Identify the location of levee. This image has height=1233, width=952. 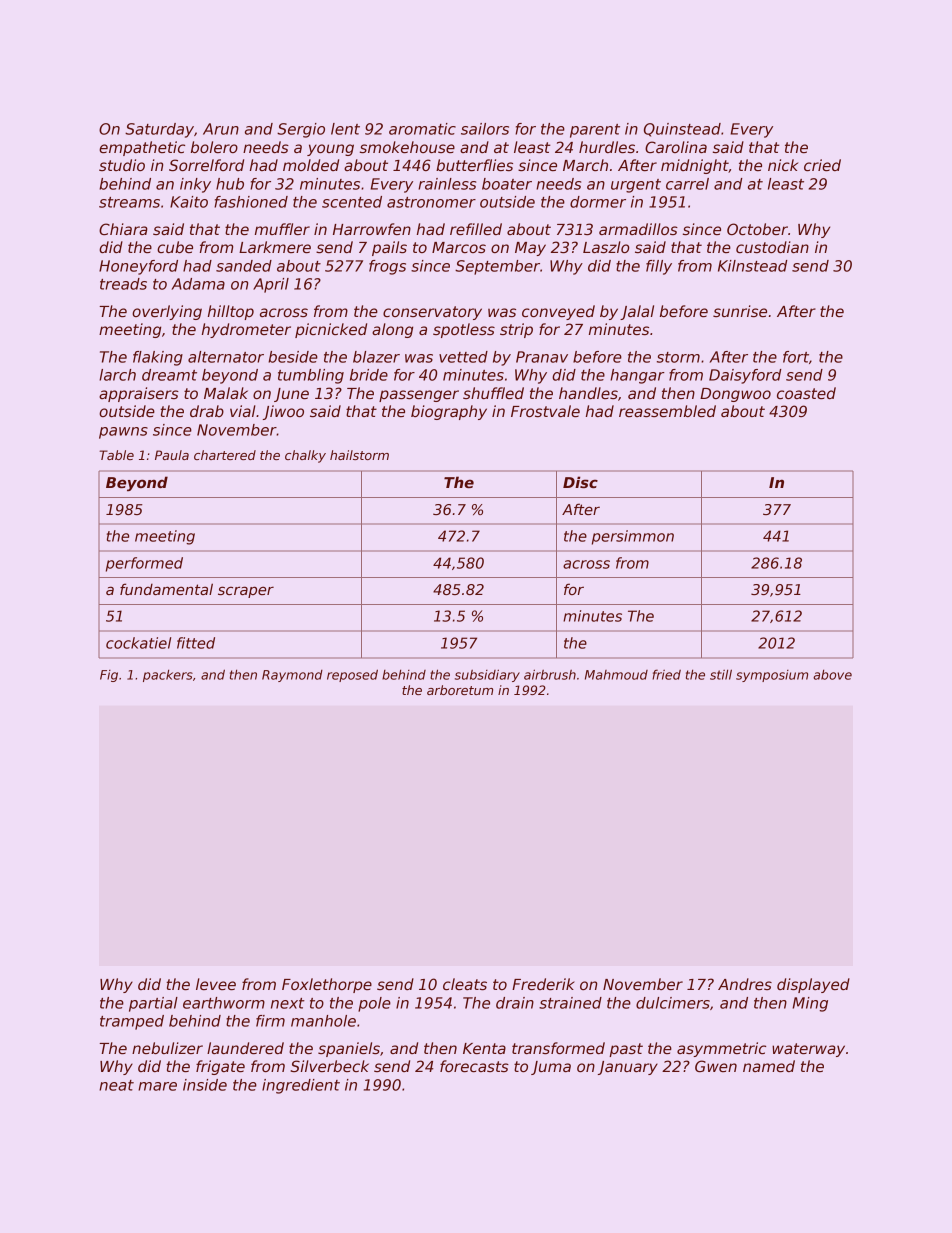
(216, 984).
